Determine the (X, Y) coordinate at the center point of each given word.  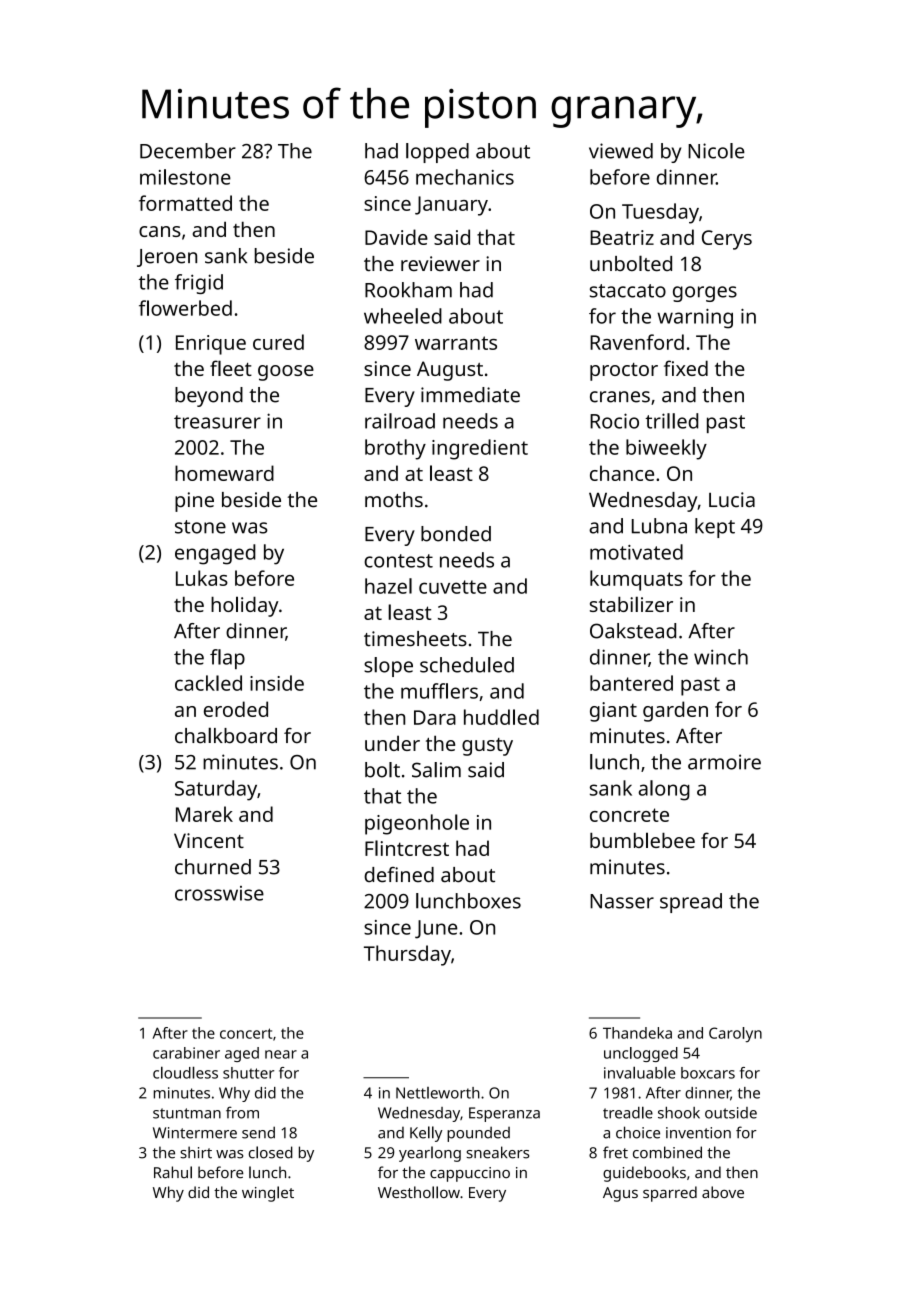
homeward (224, 473)
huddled (501, 717)
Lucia (732, 500)
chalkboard (226, 735)
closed (271, 1152)
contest (398, 561)
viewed (621, 151)
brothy (395, 449)
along (664, 790)
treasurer (217, 422)
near (281, 1054)
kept (715, 528)
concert (246, 1033)
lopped (437, 153)
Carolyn (735, 1034)
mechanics (465, 177)
